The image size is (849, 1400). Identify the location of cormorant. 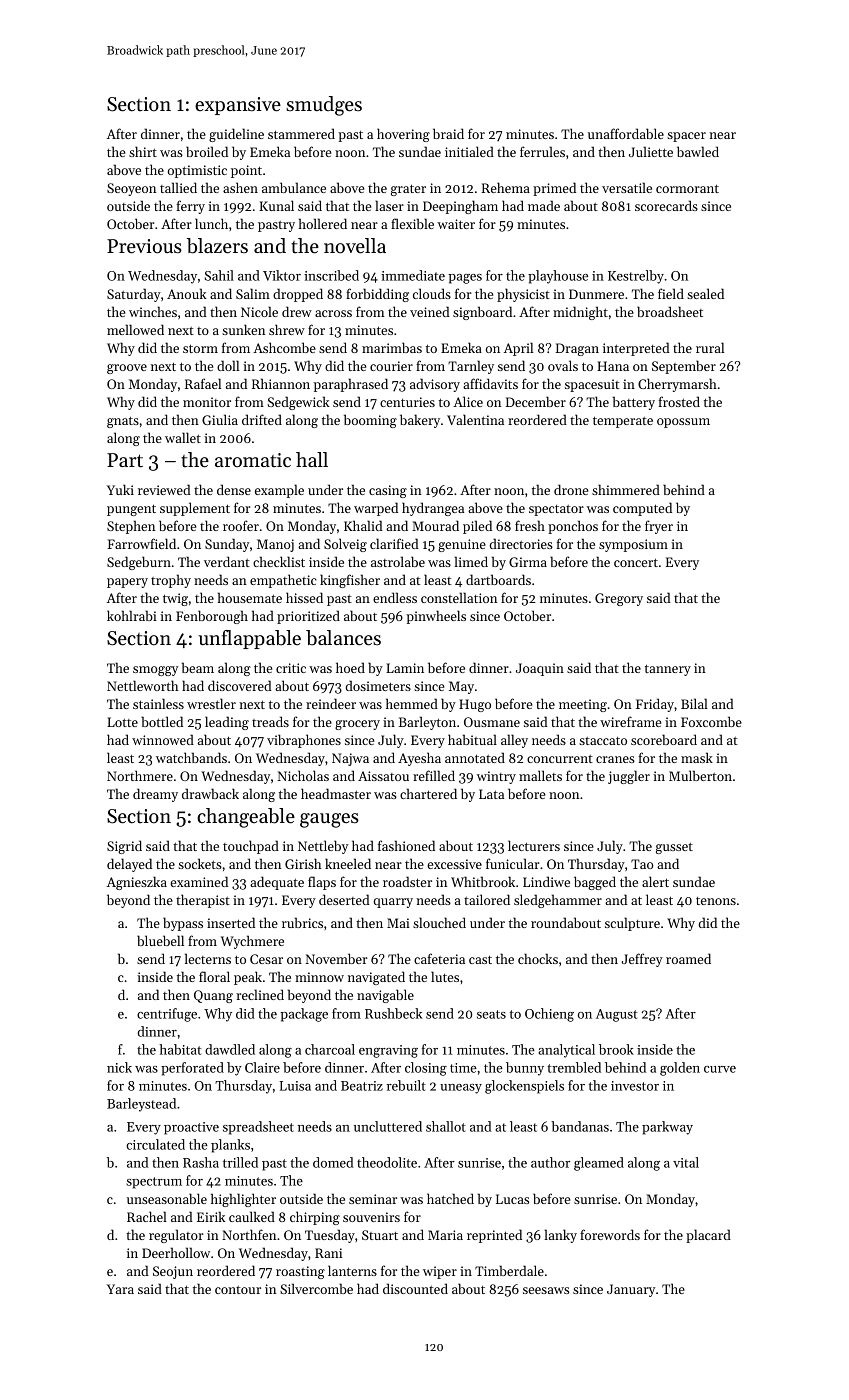
(687, 188).
